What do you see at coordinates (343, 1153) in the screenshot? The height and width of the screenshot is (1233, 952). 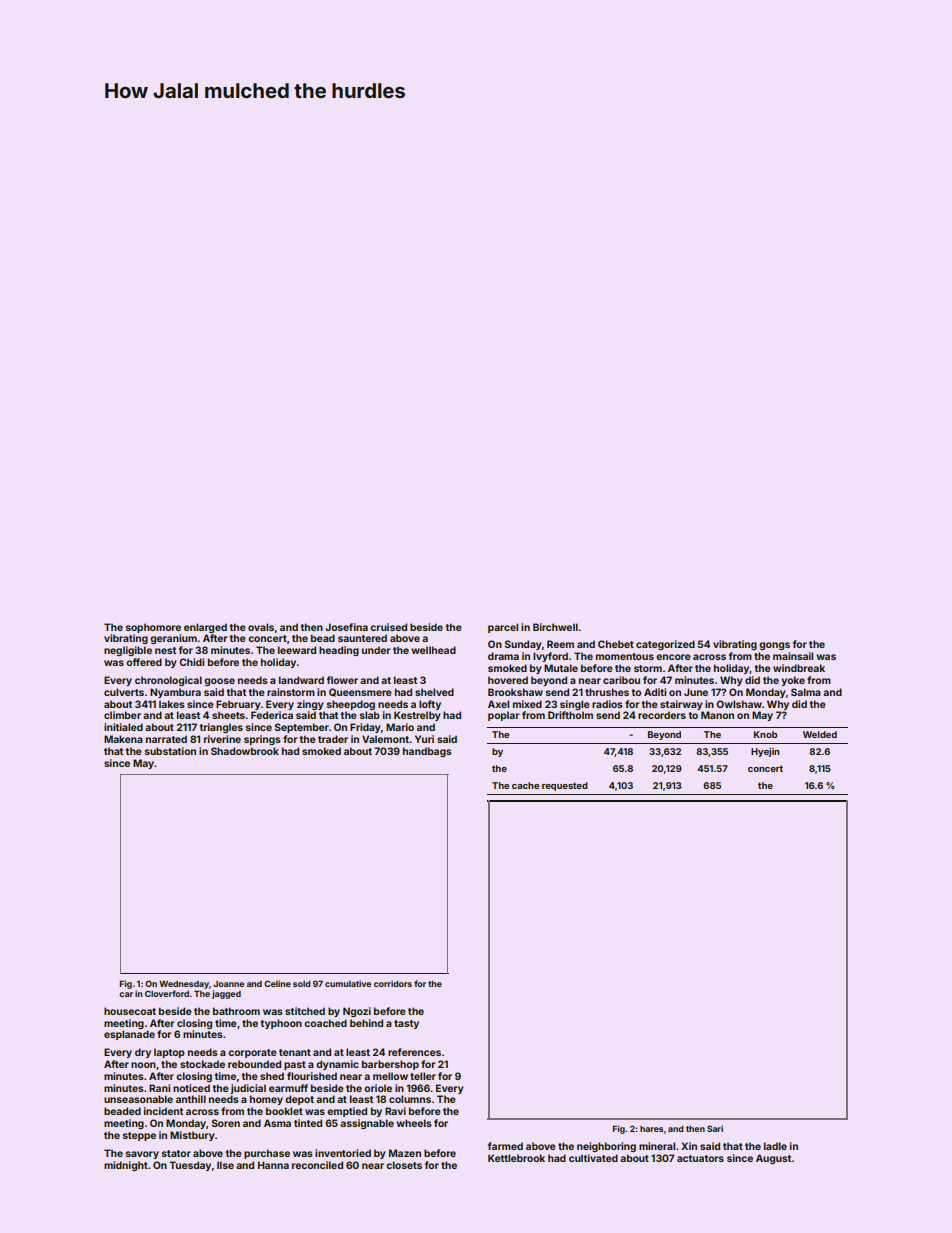 I see `inventoried` at bounding box center [343, 1153].
